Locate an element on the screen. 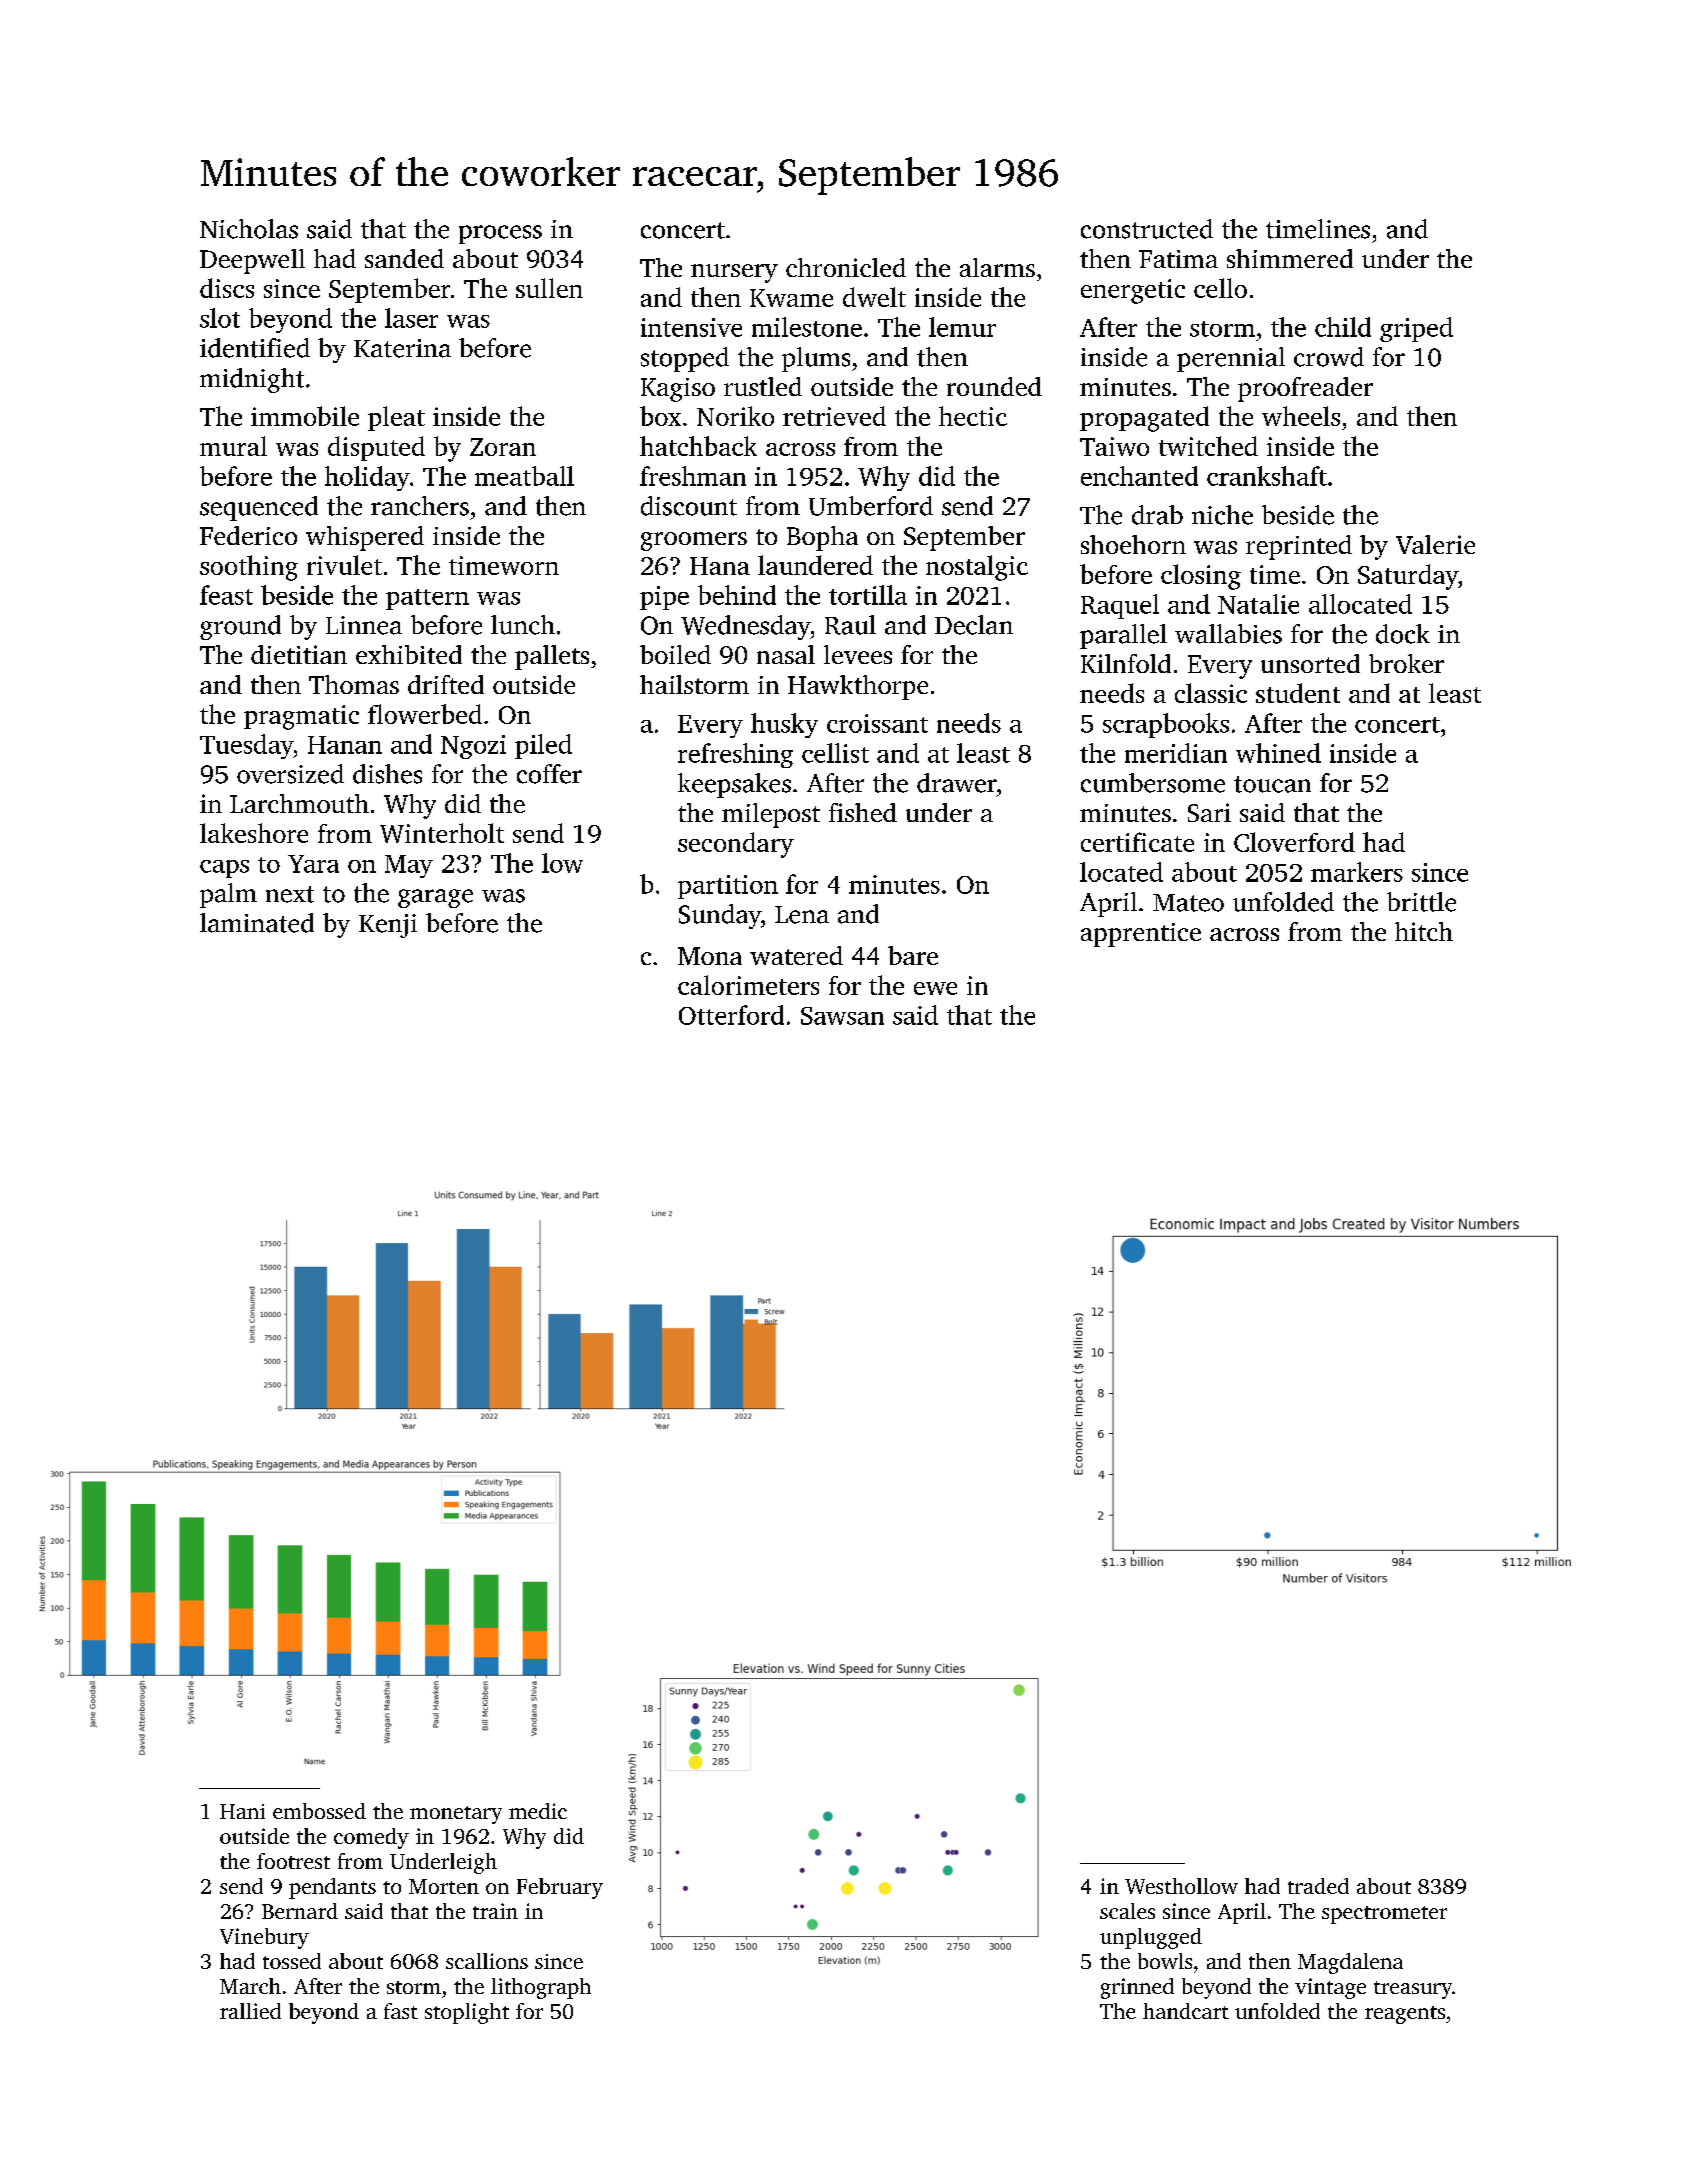 The width and height of the screenshot is (1683, 2178). discs is located at coordinates (227, 288).
